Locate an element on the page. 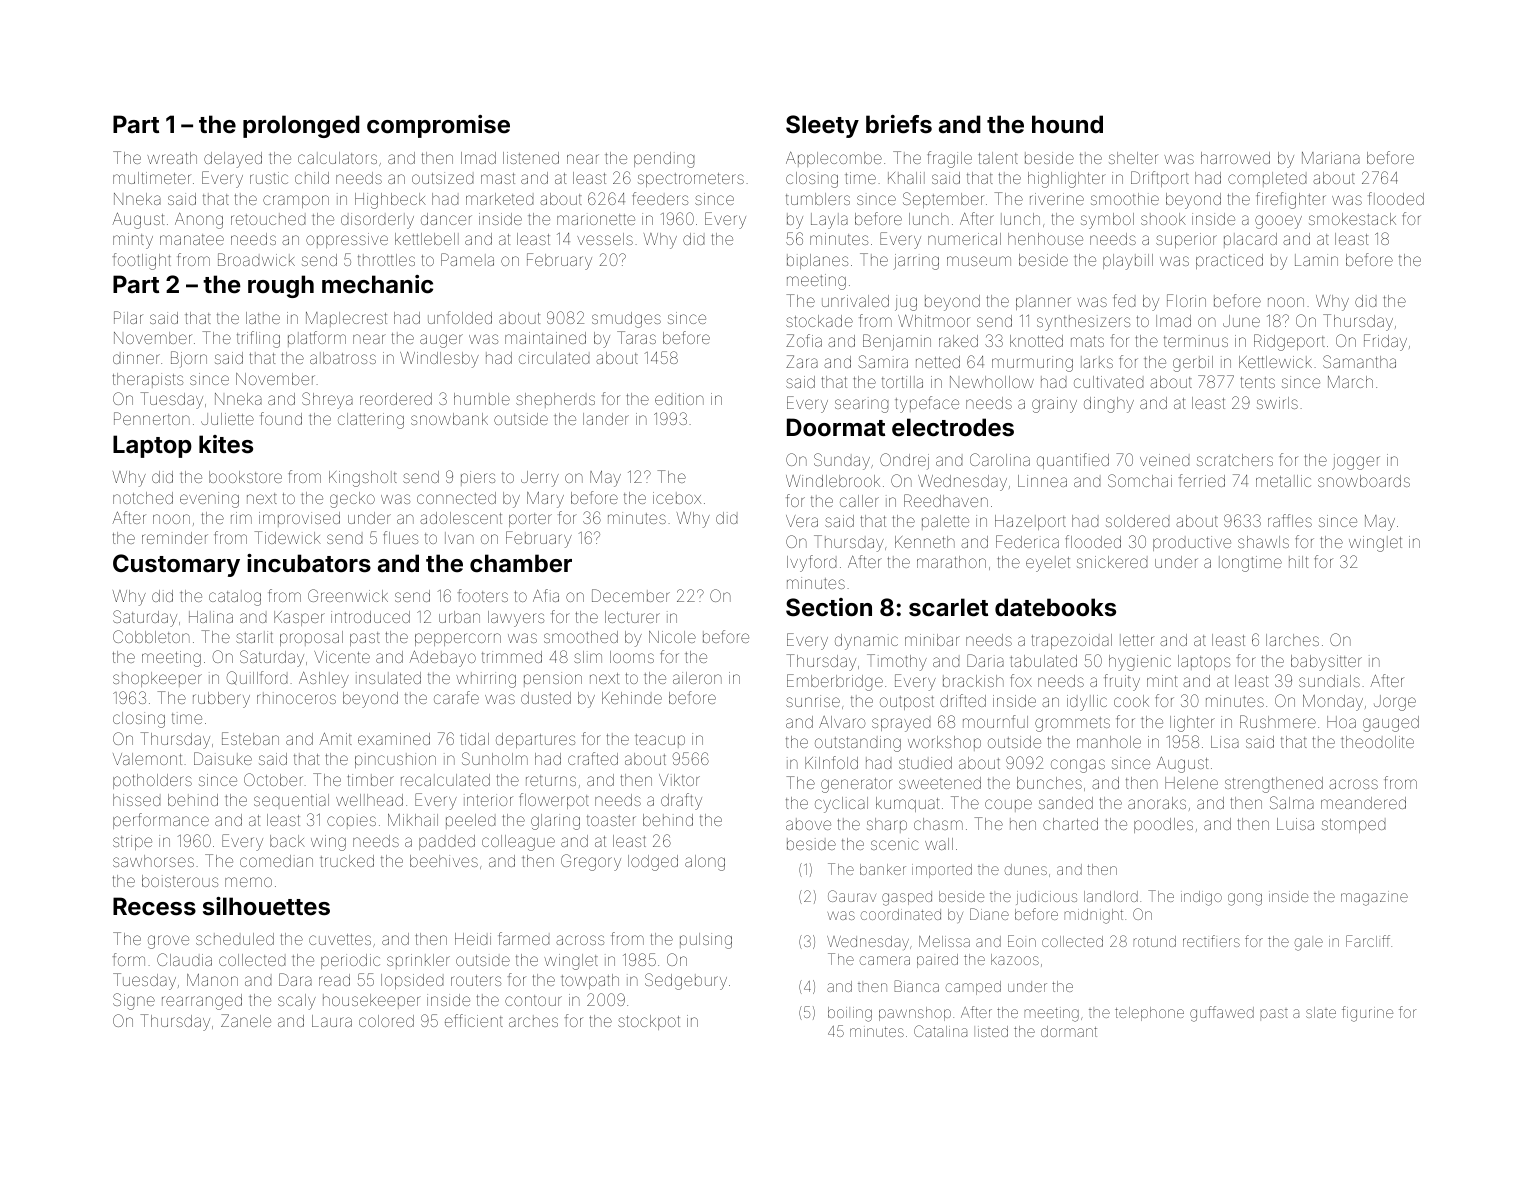  toaster is located at coordinates (611, 820).
